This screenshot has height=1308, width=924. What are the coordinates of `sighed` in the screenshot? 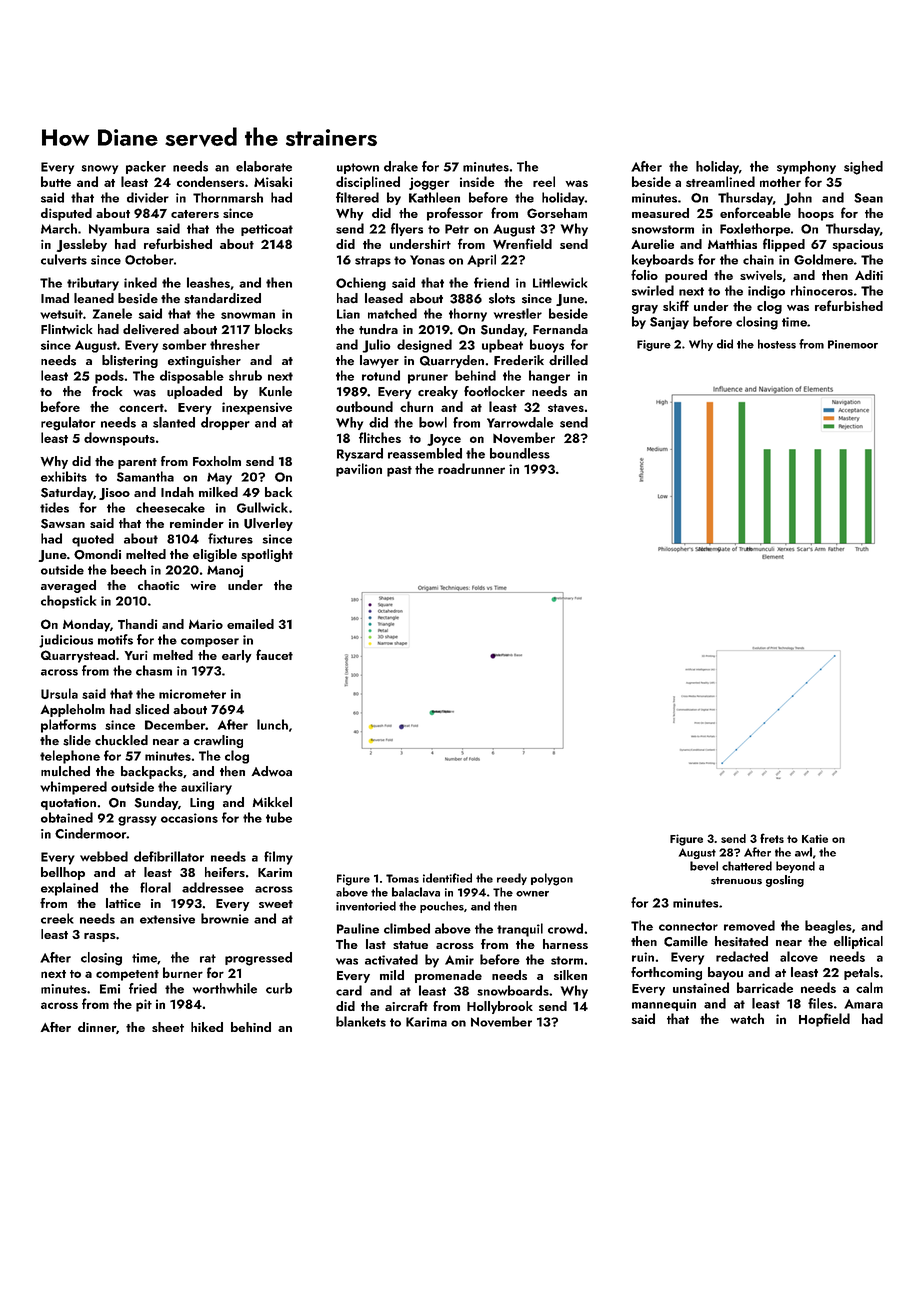 It's located at (863, 168).
